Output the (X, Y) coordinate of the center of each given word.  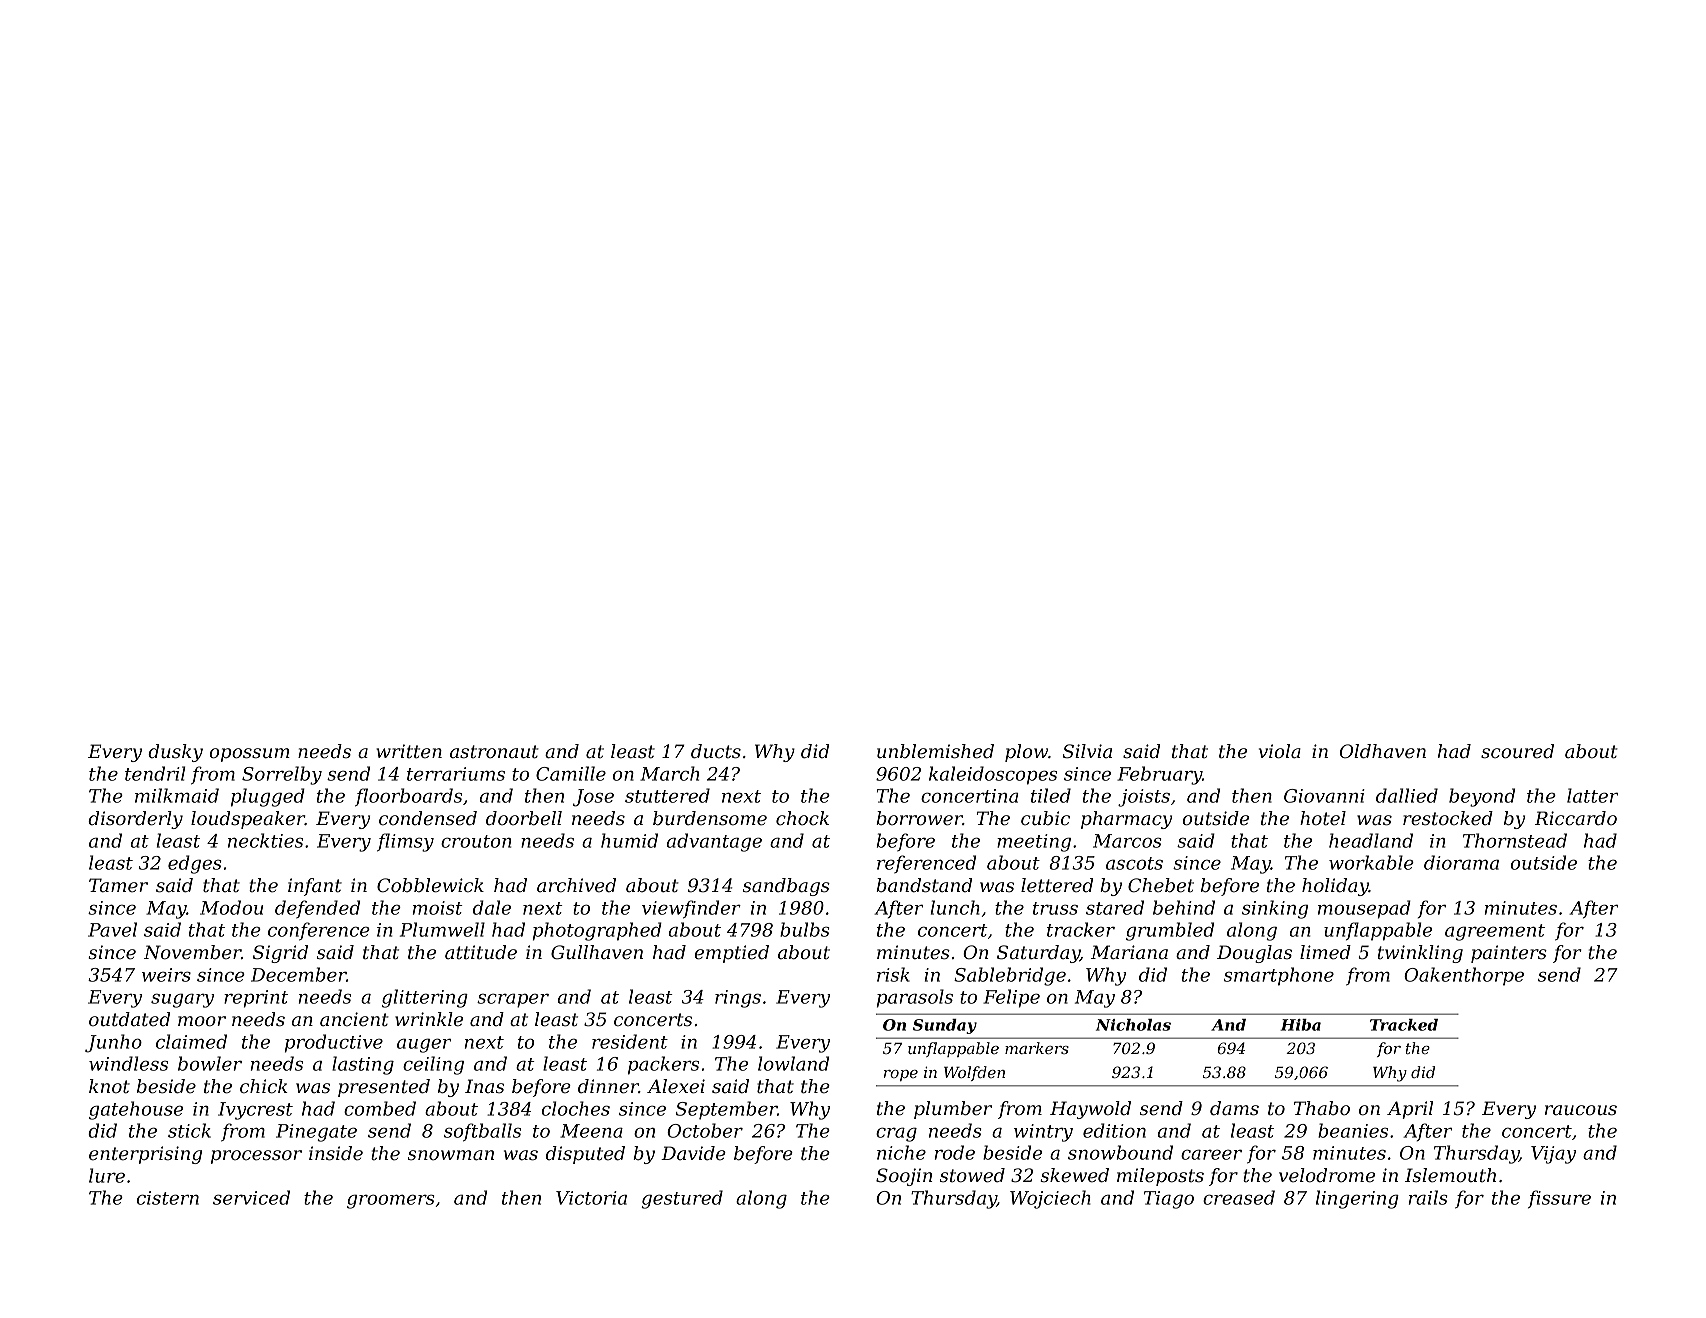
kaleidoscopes (993, 775)
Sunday (945, 1026)
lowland (793, 1063)
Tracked (1404, 1025)
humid (629, 840)
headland (1371, 840)
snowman (451, 1155)
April (1410, 1110)
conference (319, 931)
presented (384, 1088)
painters (1509, 954)
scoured (1517, 751)
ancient (354, 1019)
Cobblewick (430, 885)
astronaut (494, 752)
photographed (597, 931)
